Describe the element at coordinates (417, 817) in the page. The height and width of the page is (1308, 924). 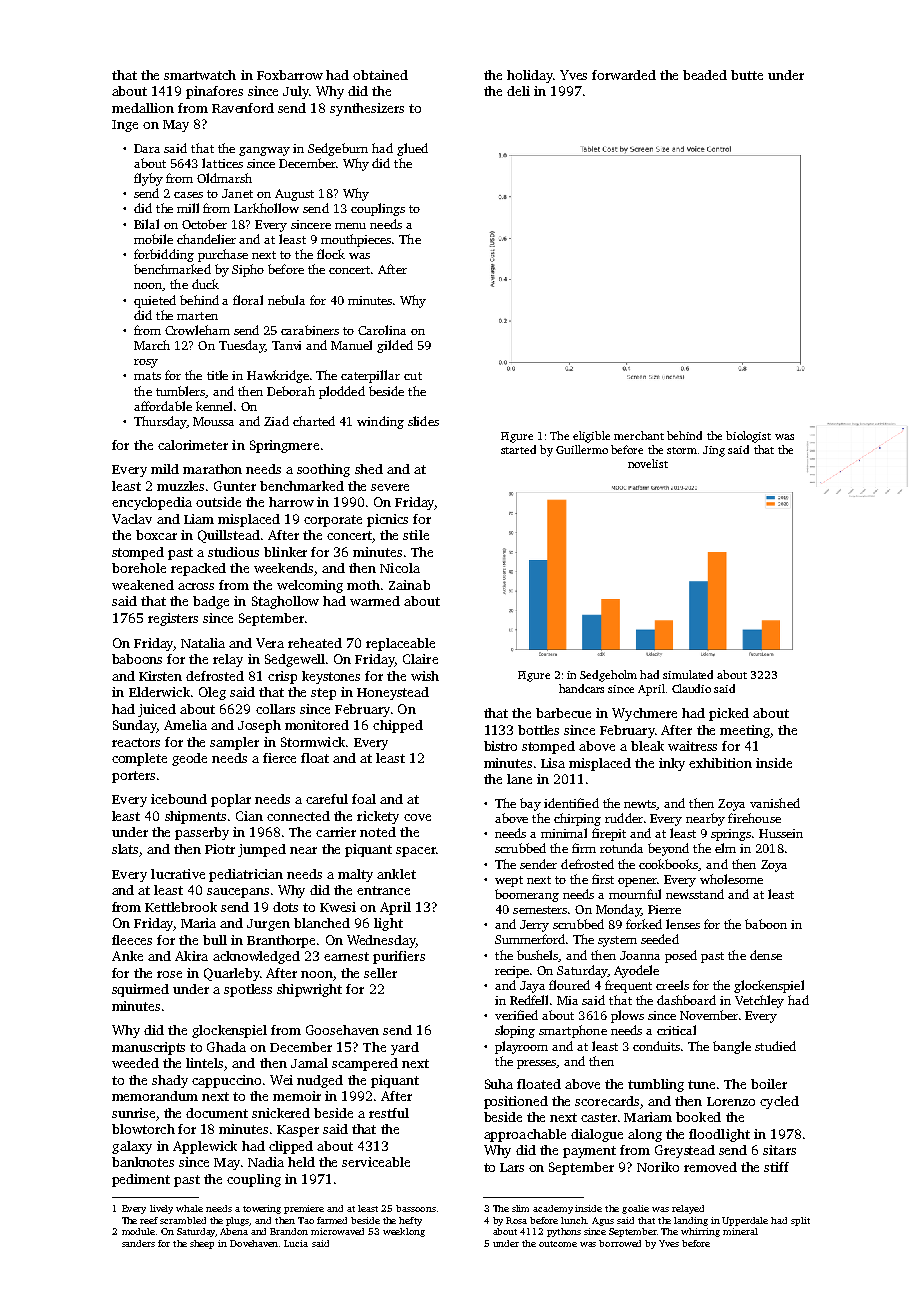
I see `cove` at that location.
